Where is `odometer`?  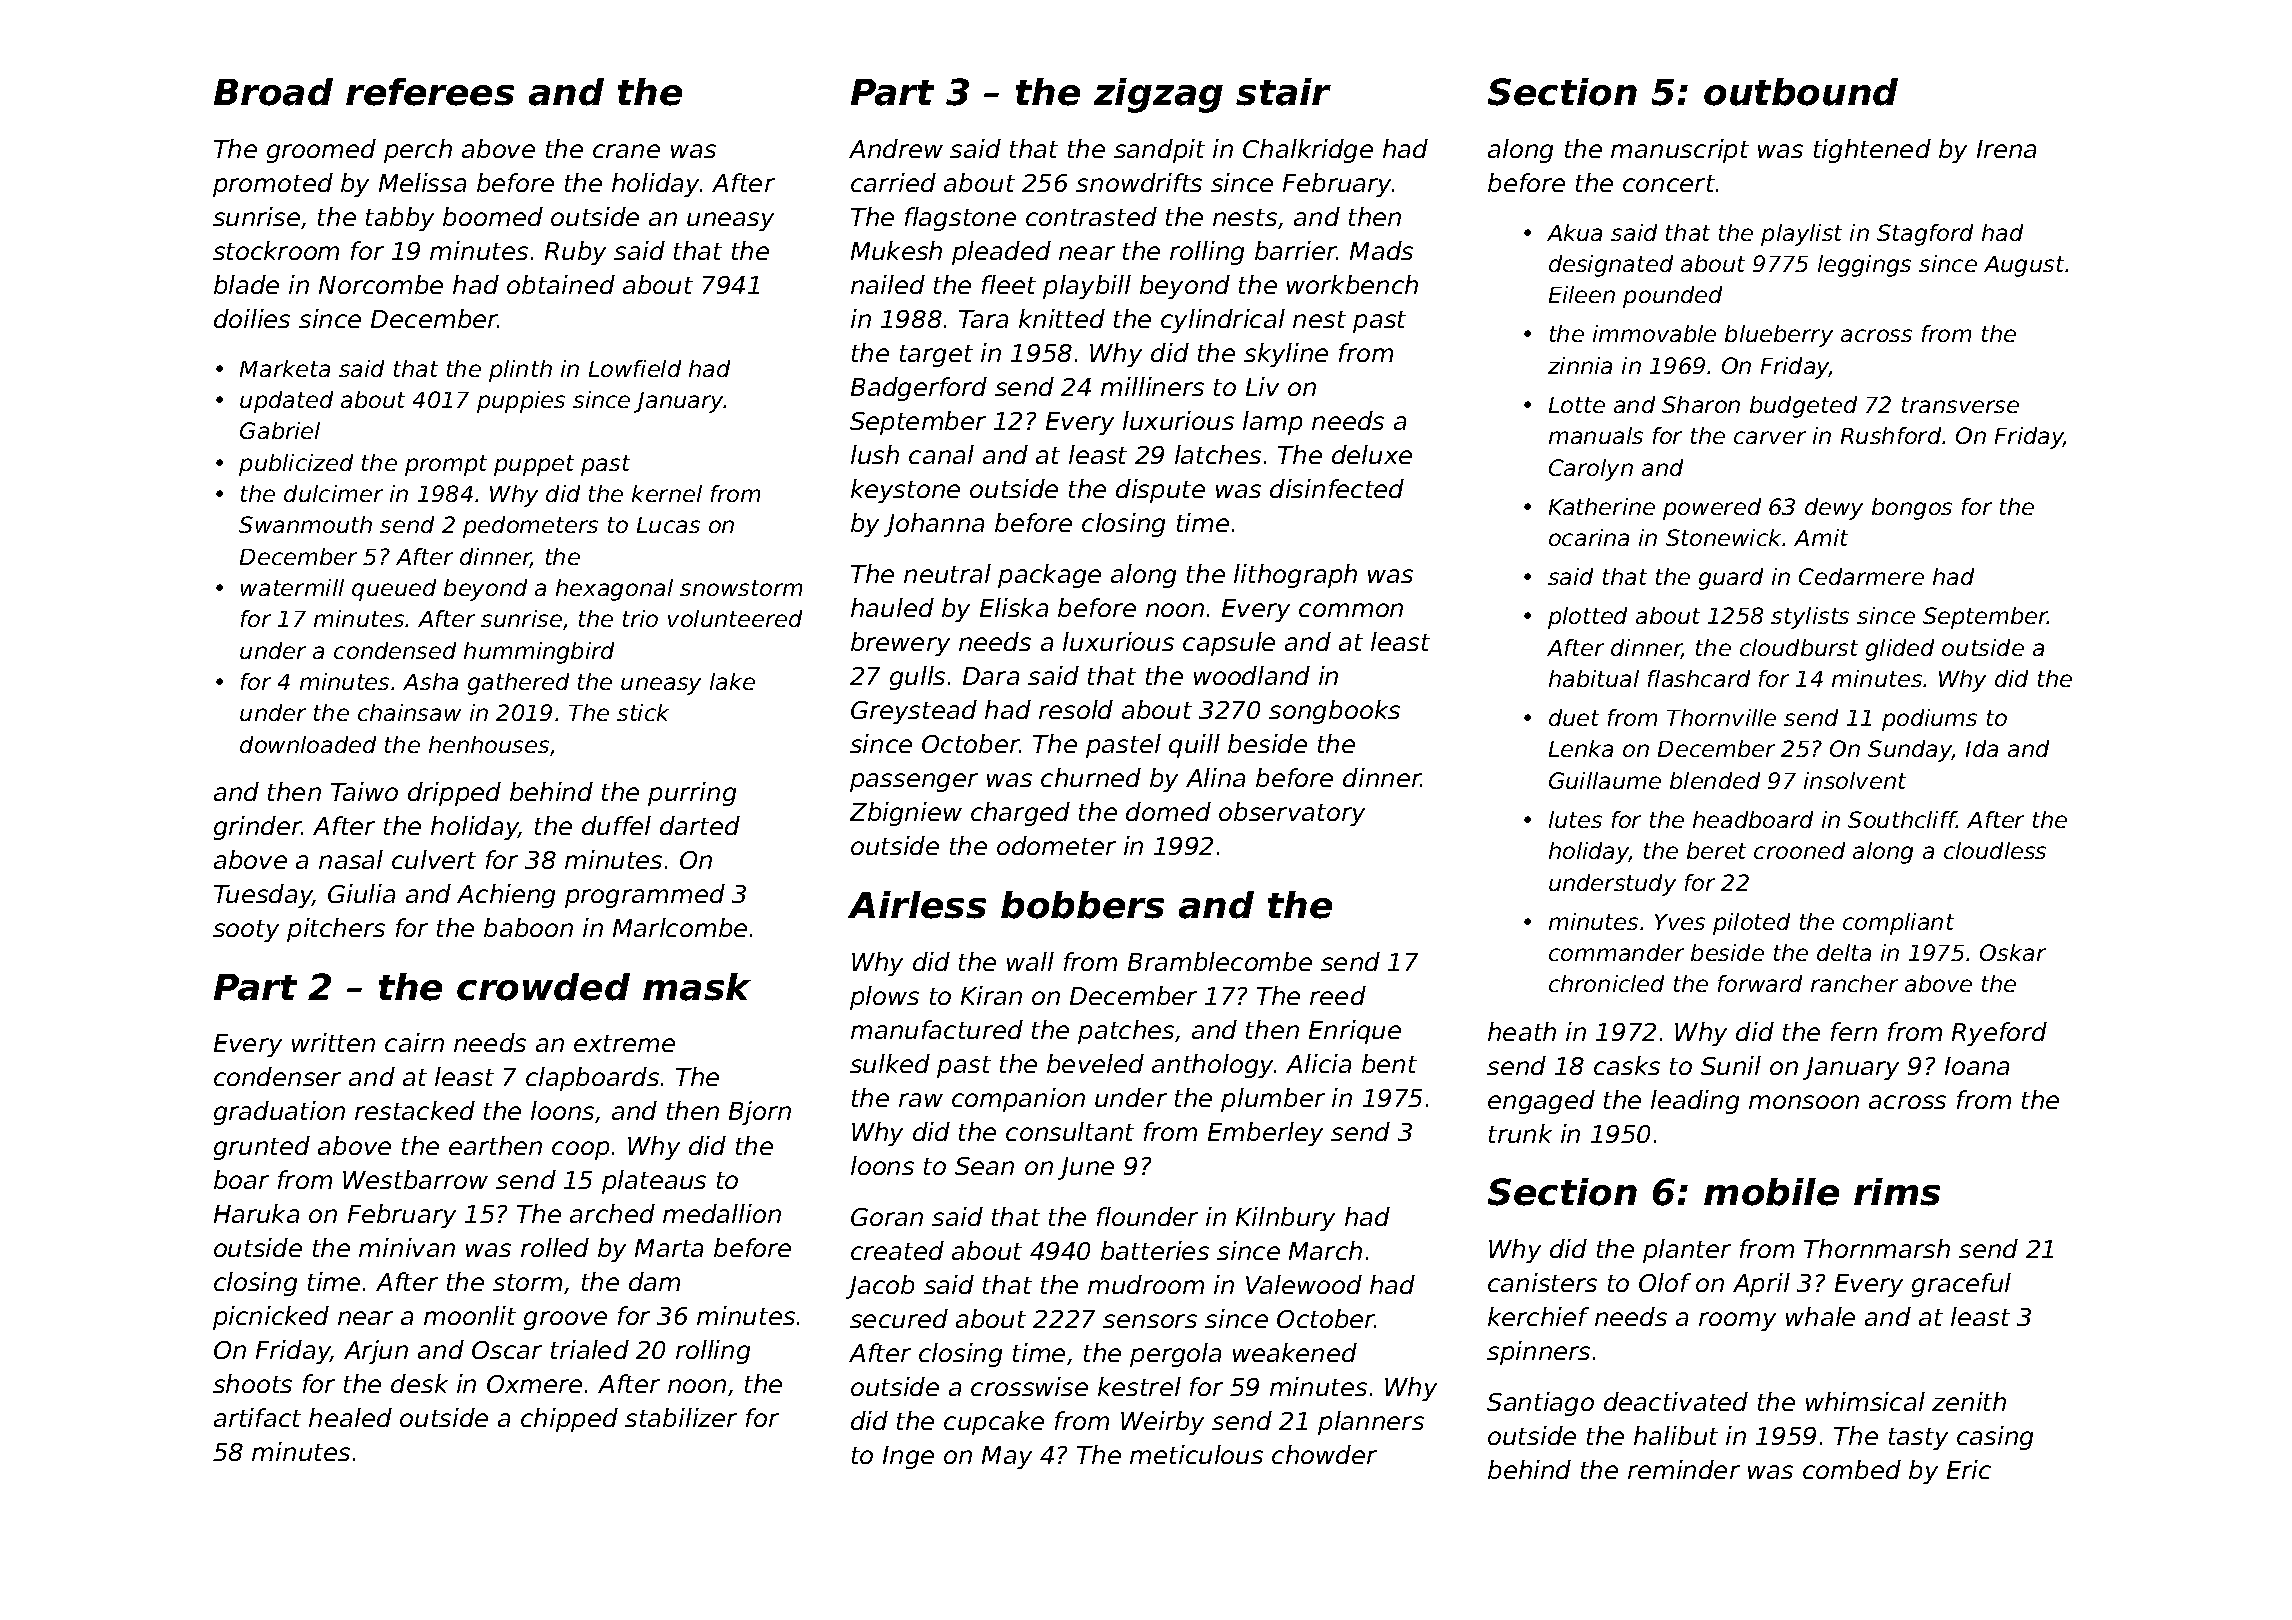 odometer is located at coordinates (1056, 845).
